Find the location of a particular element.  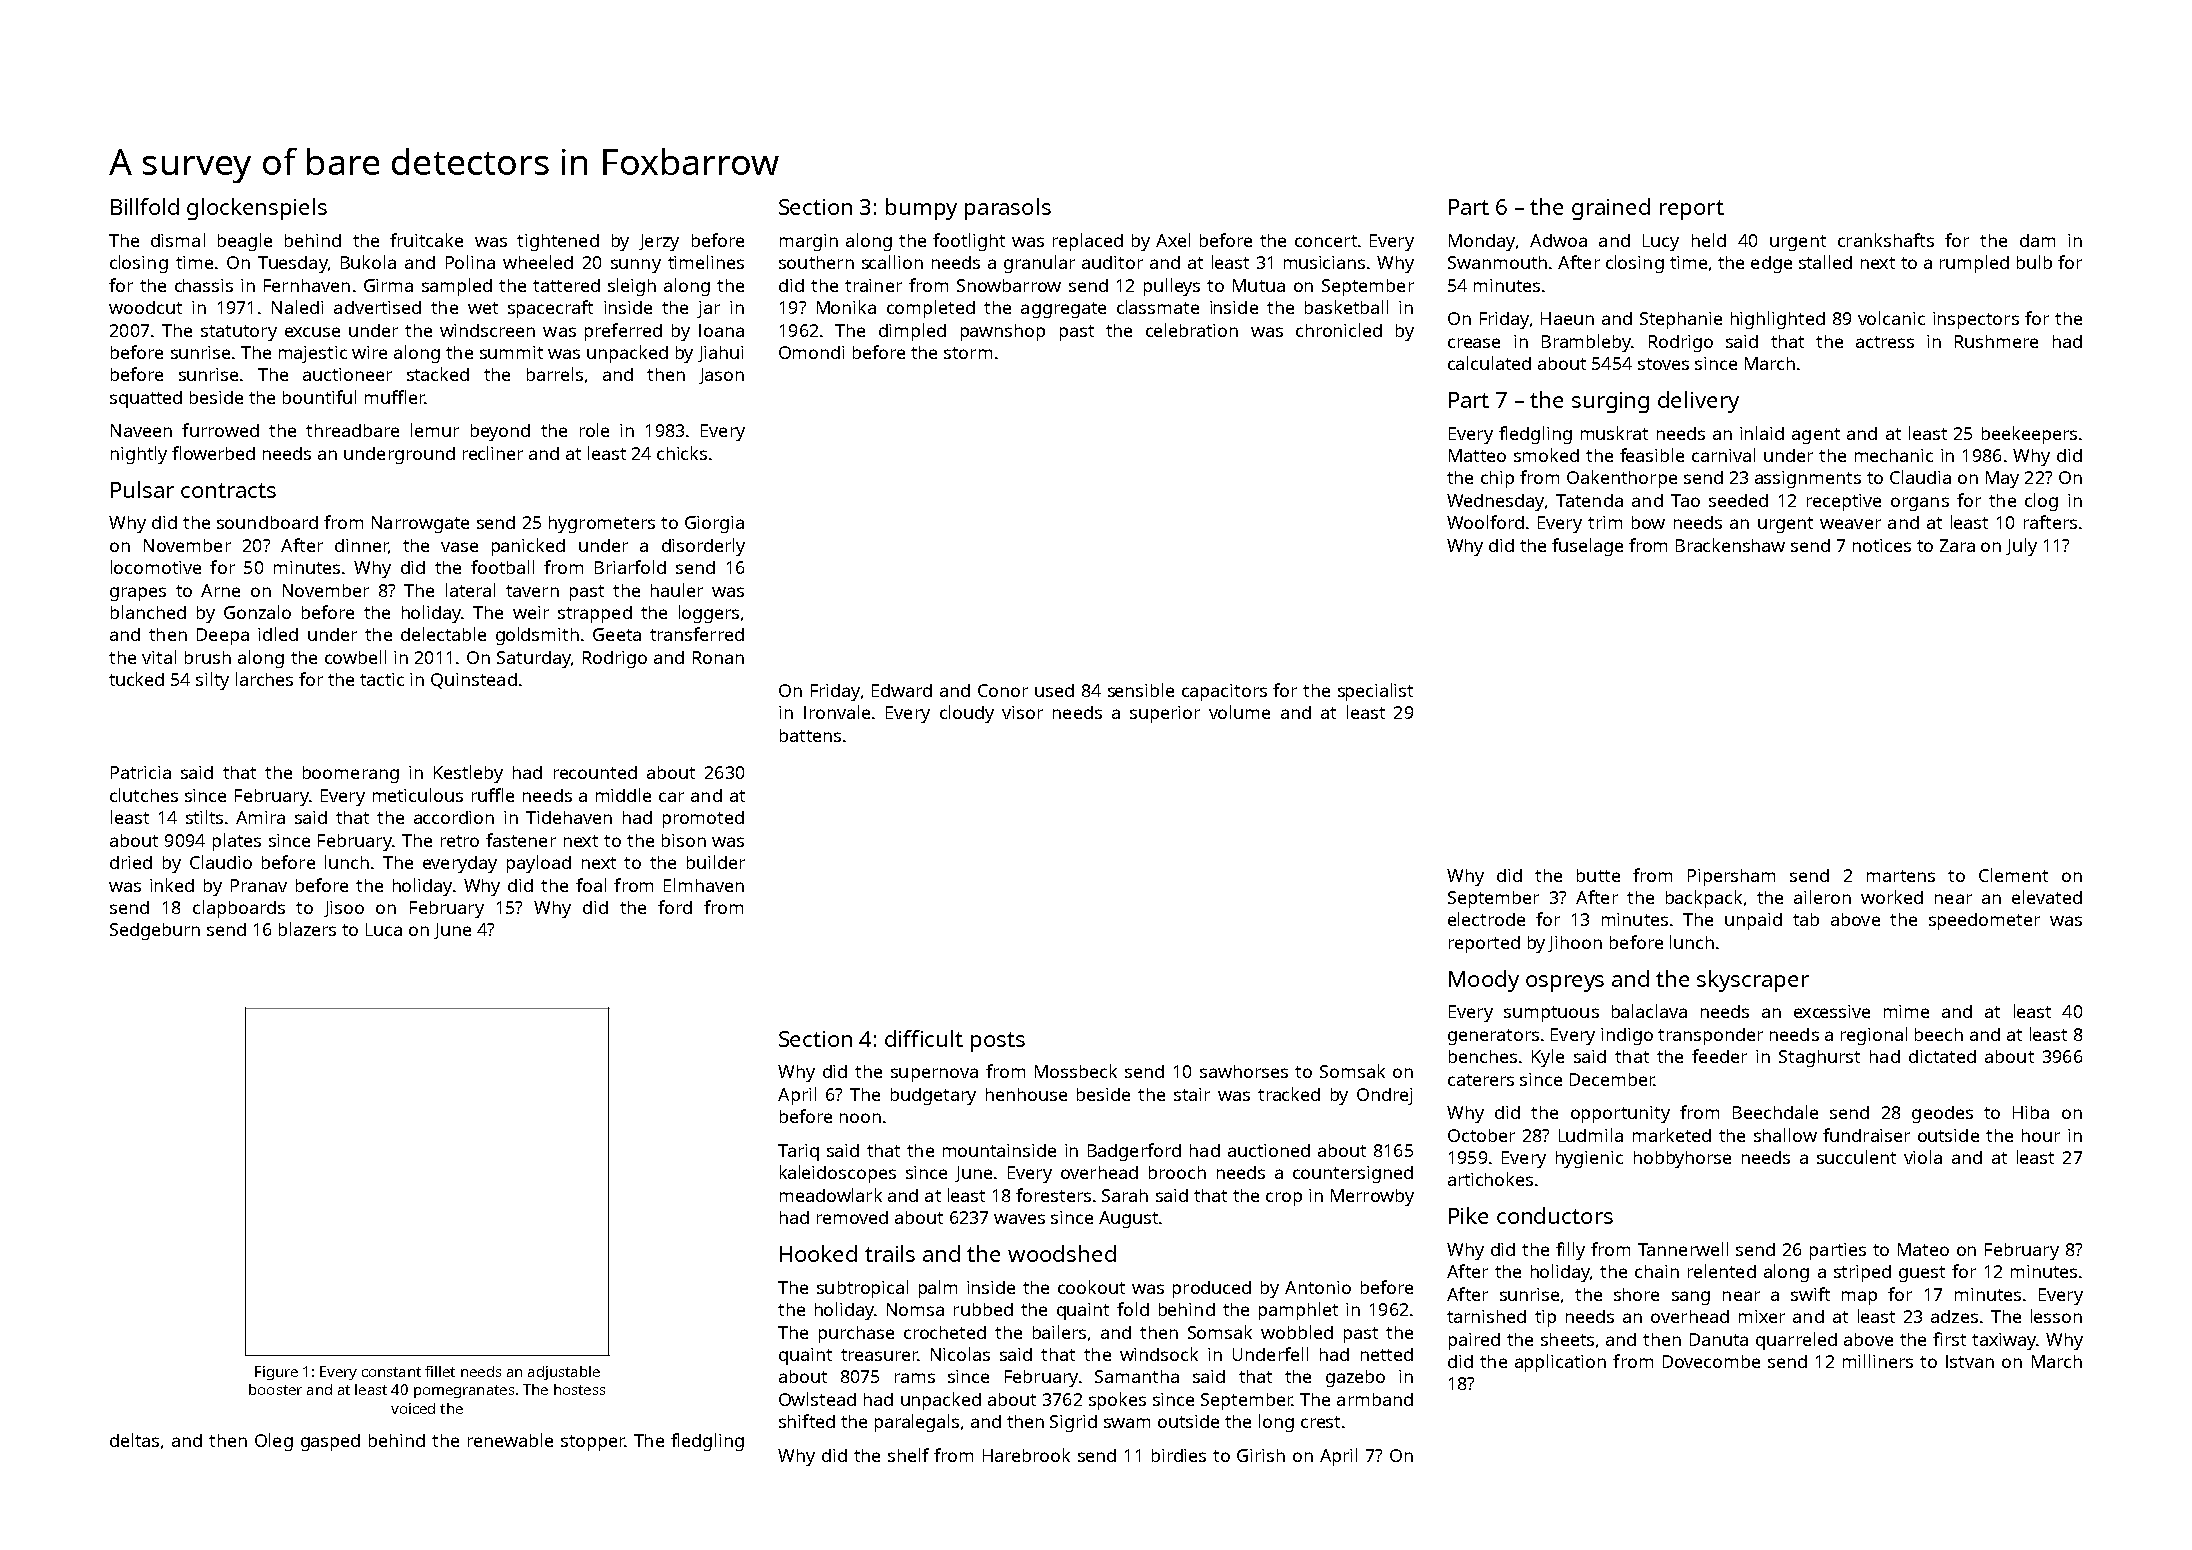

armband is located at coordinates (1375, 1399).
